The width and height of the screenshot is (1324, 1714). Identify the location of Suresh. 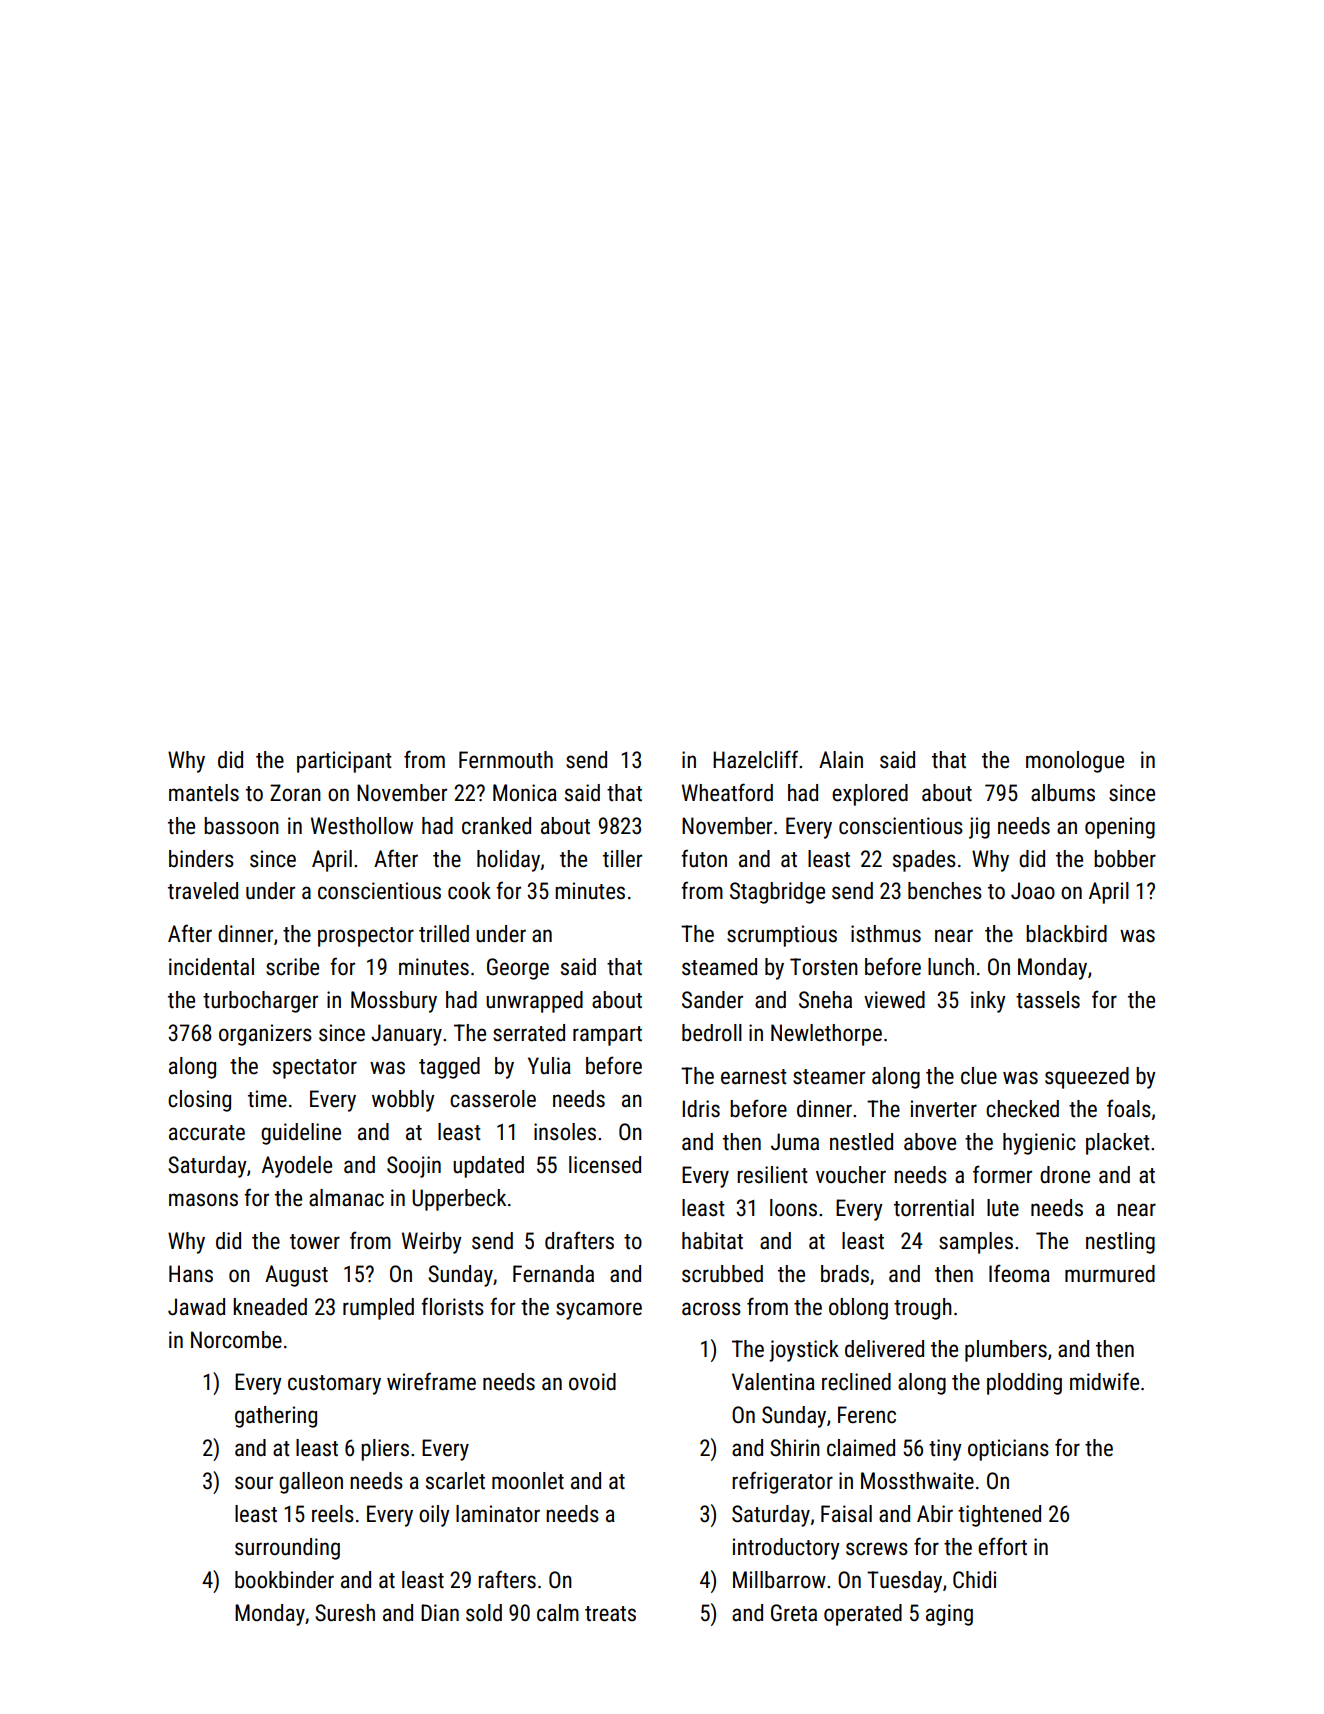
(345, 1613).
